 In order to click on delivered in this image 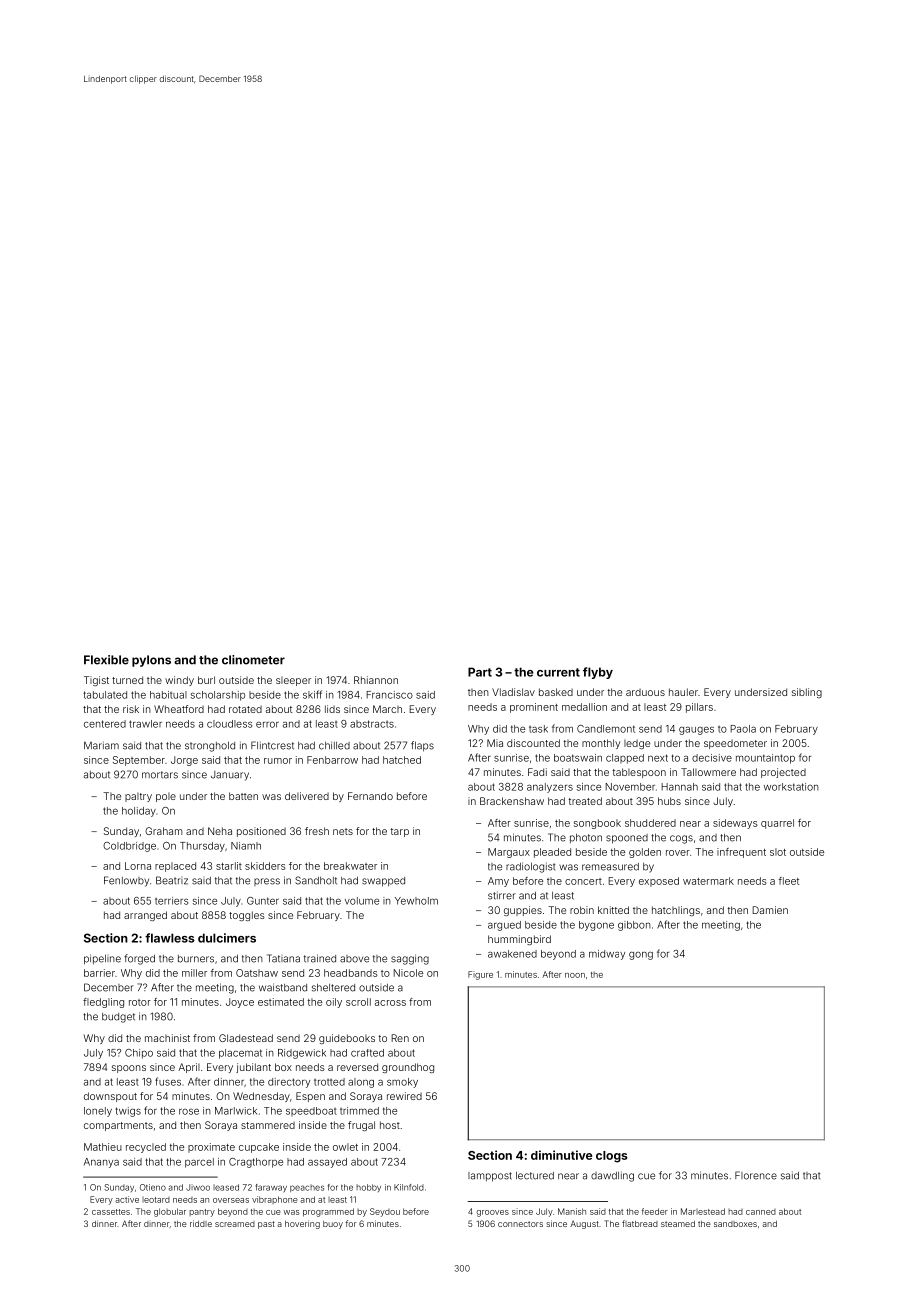, I will do `click(307, 796)`.
